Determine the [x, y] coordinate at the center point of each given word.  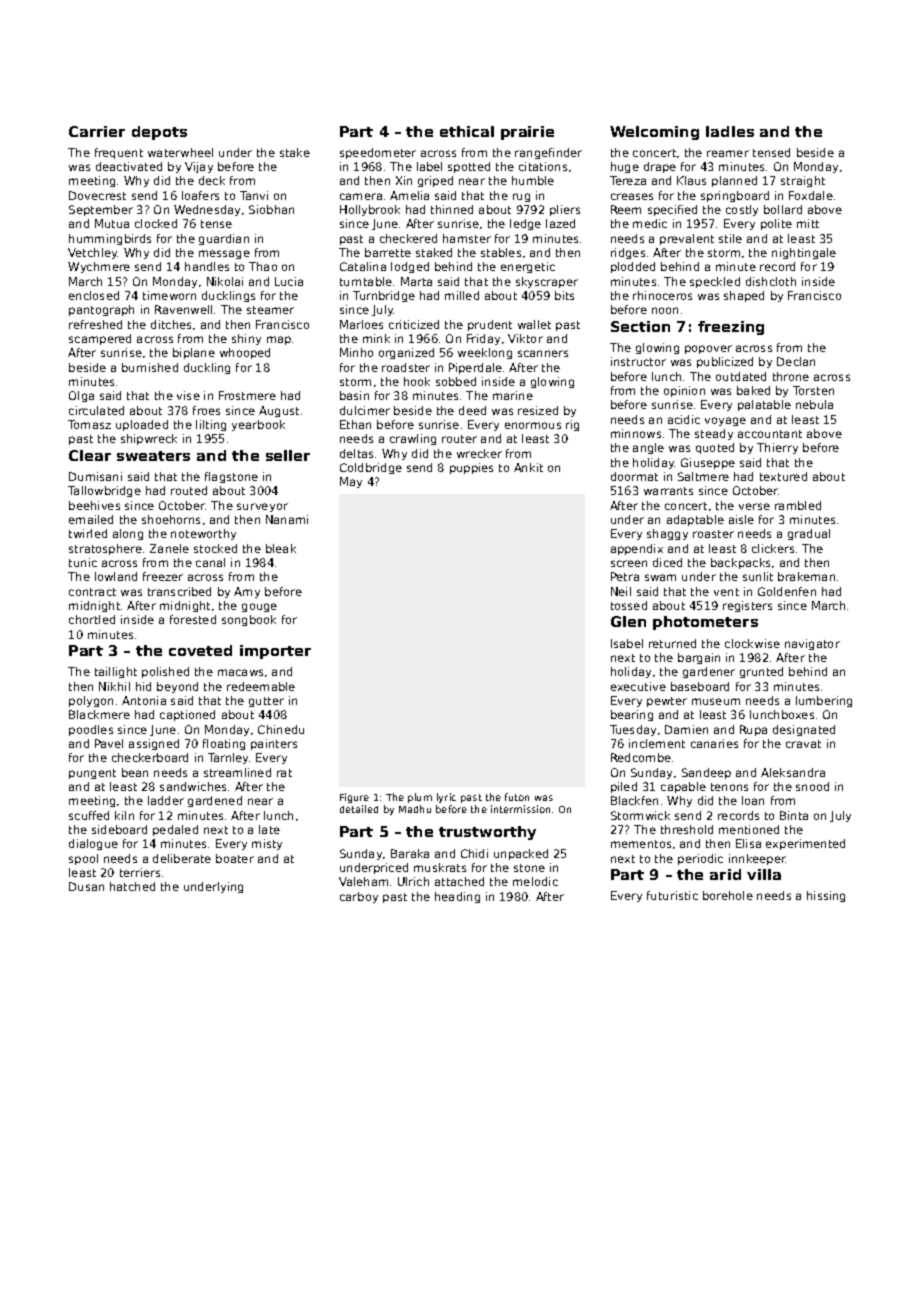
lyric [446, 798]
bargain [699, 658]
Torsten [813, 390]
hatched [132, 886]
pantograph [101, 310]
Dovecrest [97, 195]
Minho [356, 352]
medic [650, 223]
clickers [773, 548]
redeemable [261, 686]
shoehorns [171, 519]
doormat [634, 476]
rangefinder [548, 153]
